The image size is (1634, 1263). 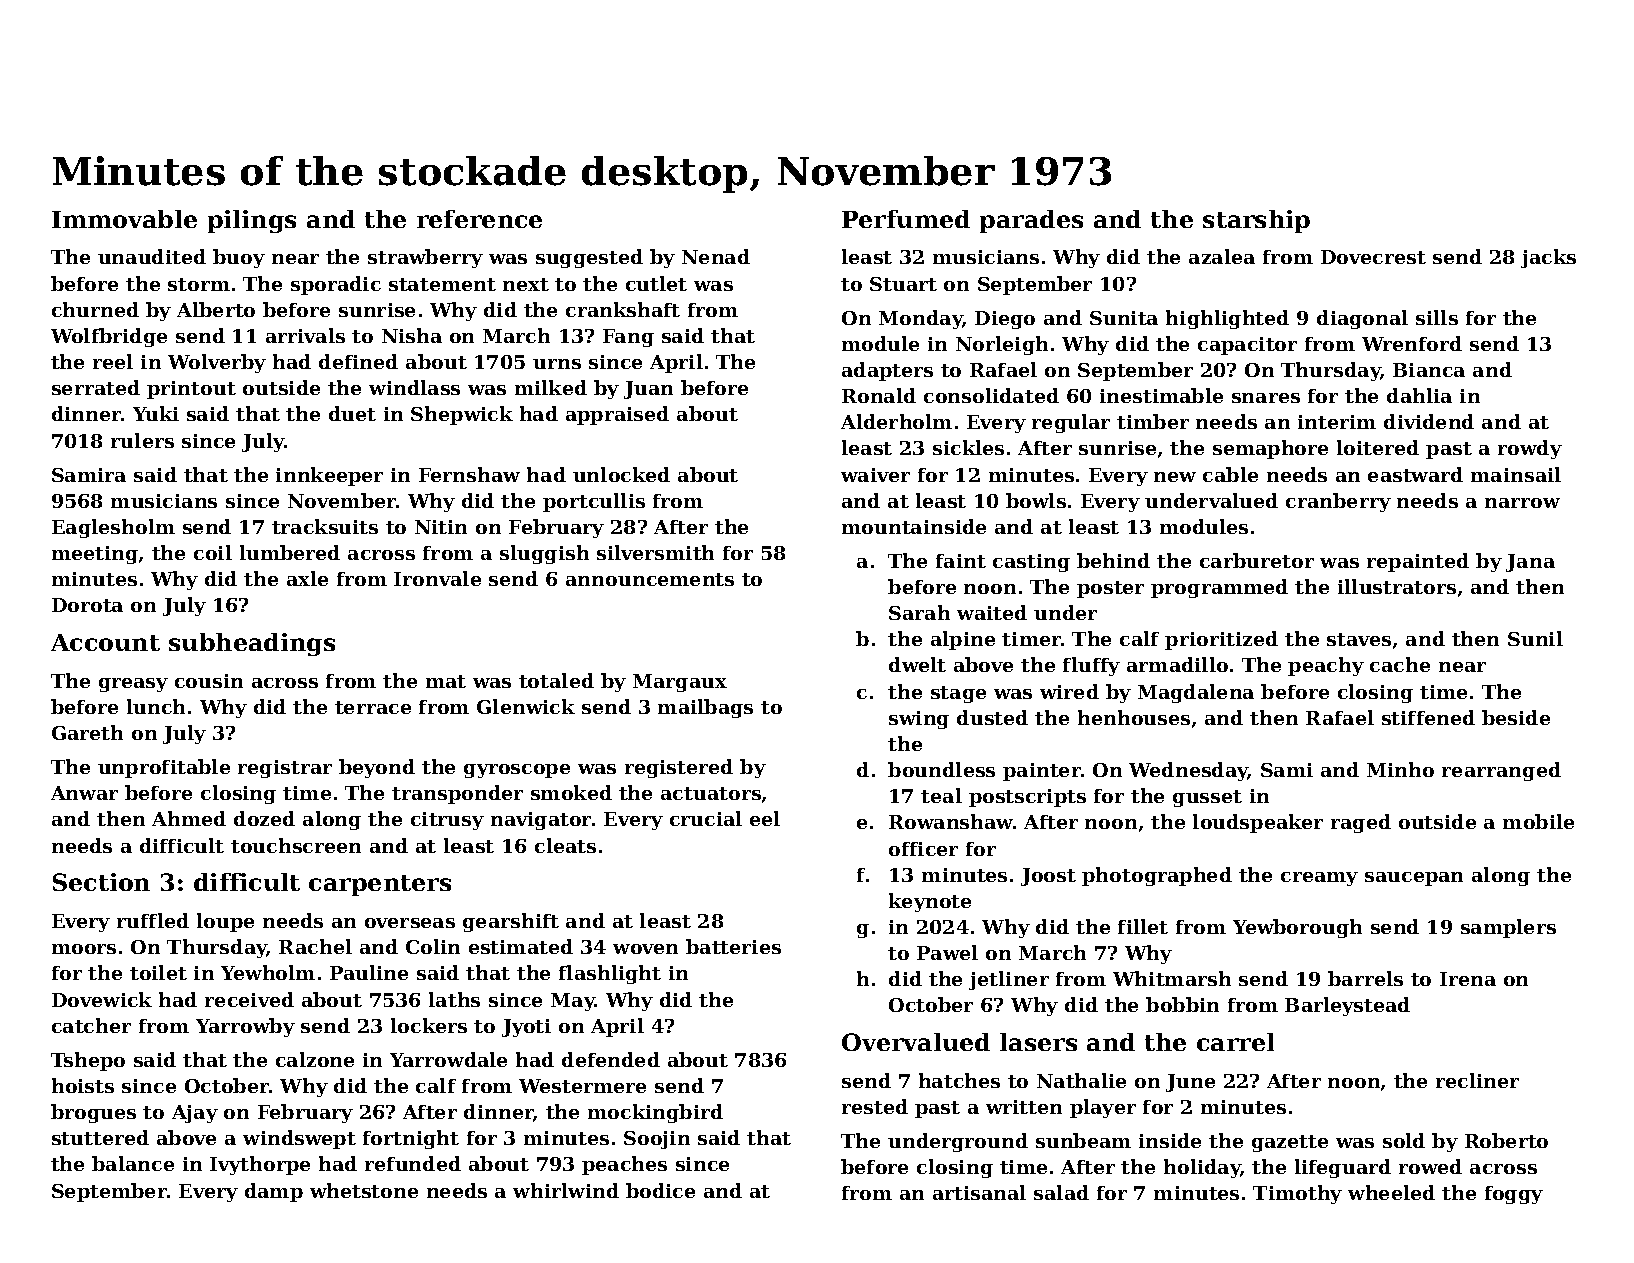 I want to click on whetstone, so click(x=364, y=1190).
